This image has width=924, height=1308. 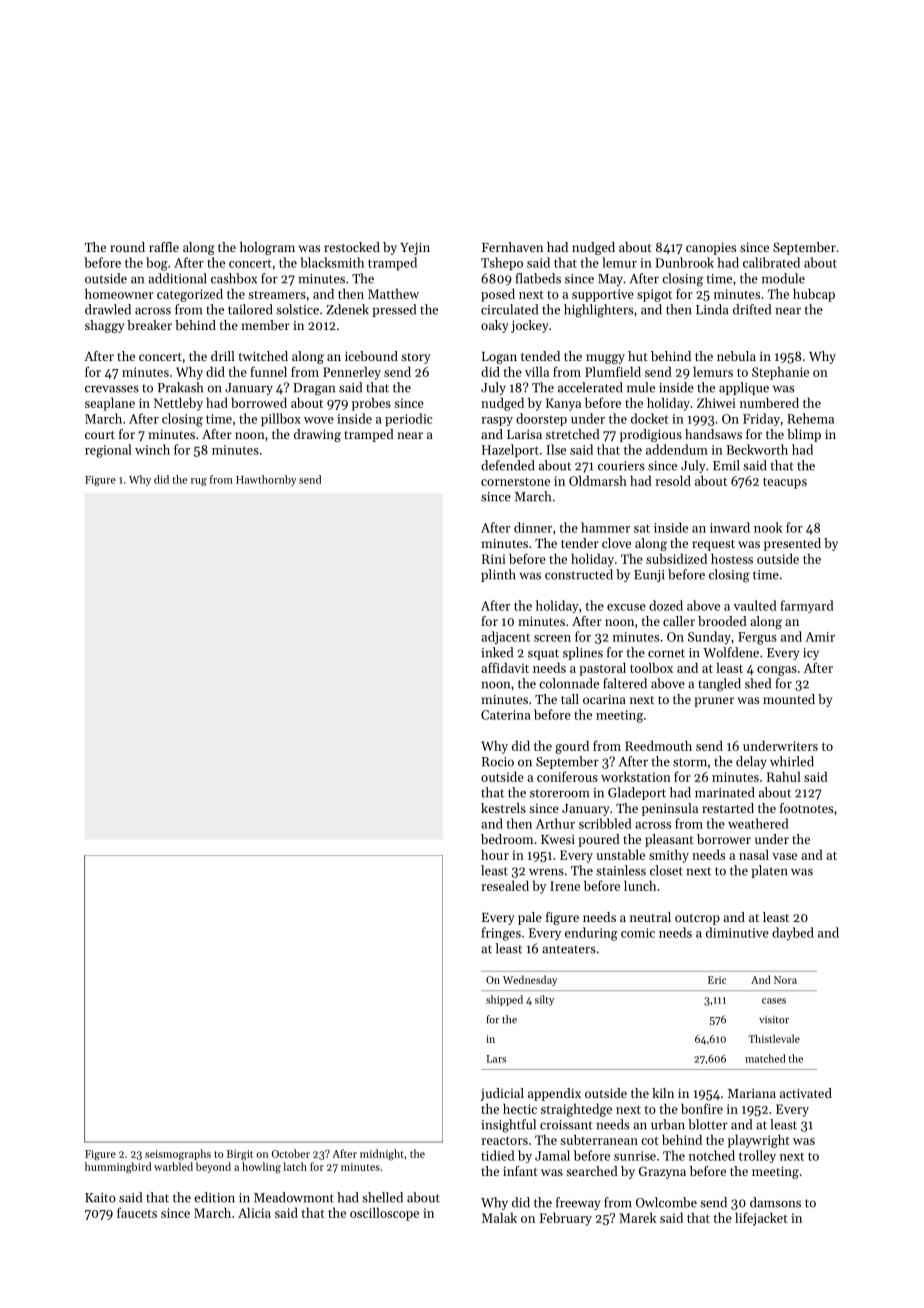 I want to click on mounted, so click(x=789, y=699).
